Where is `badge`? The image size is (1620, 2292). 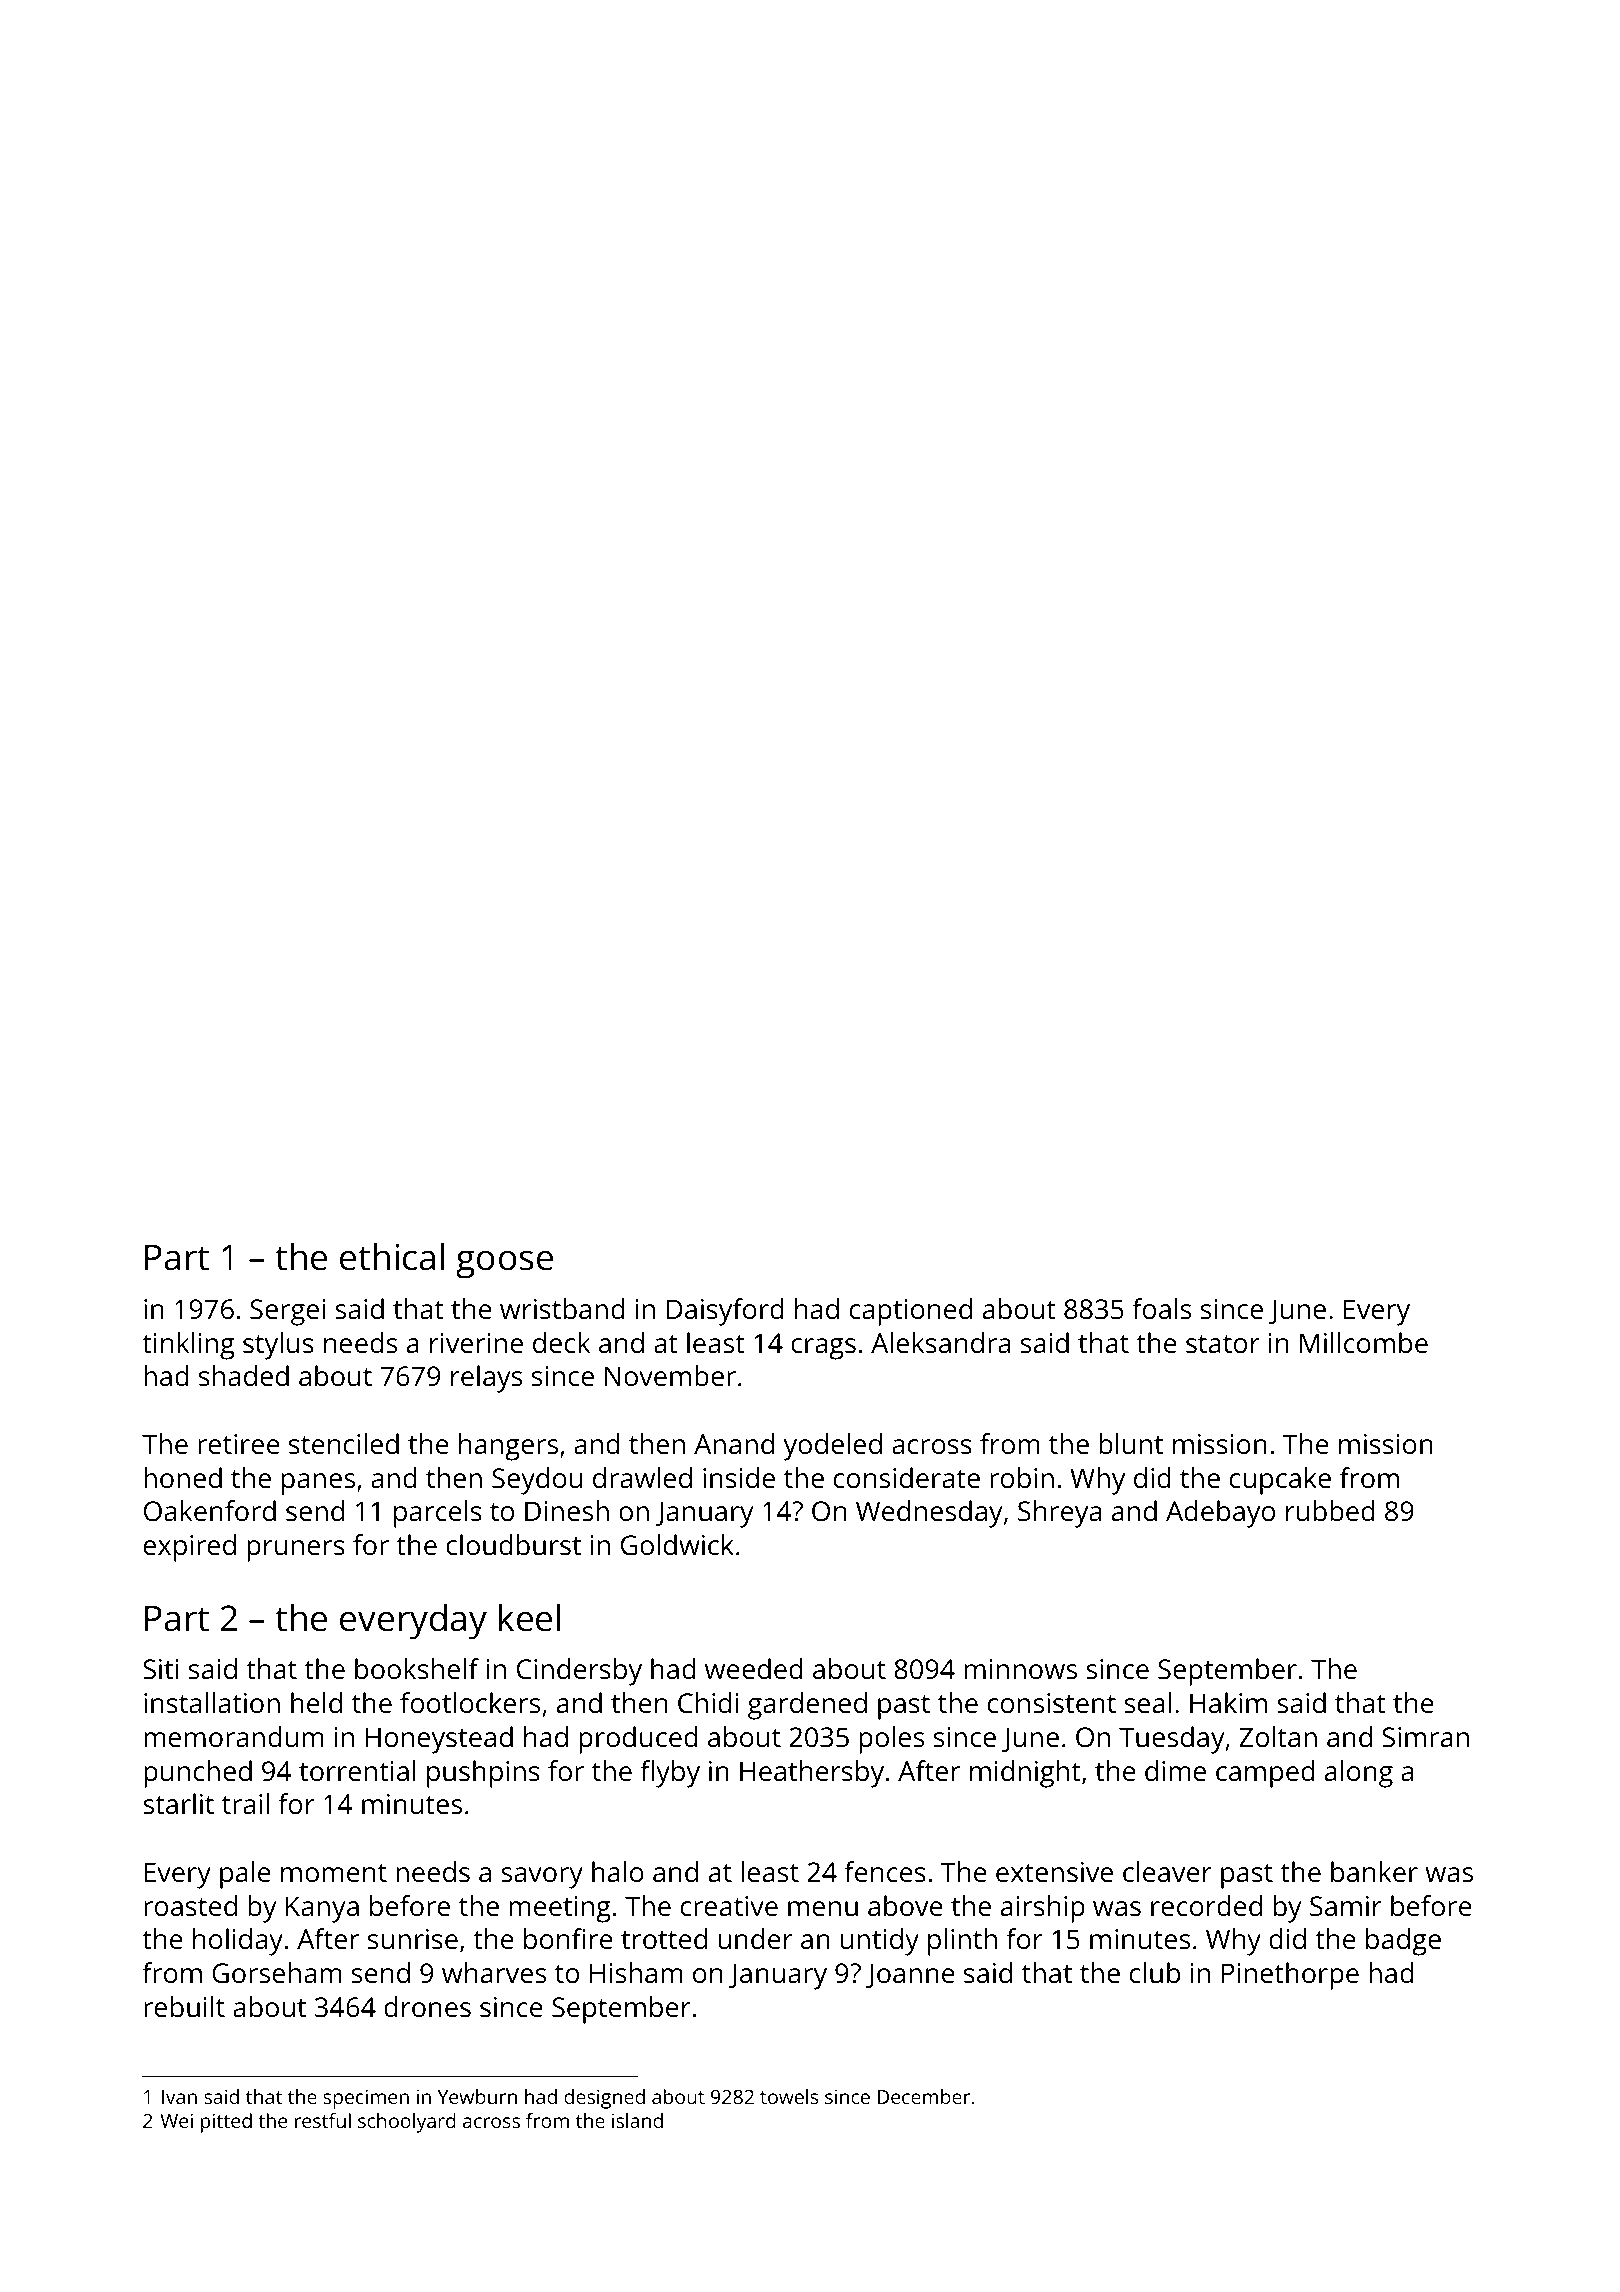
badge is located at coordinates (1403, 1942).
